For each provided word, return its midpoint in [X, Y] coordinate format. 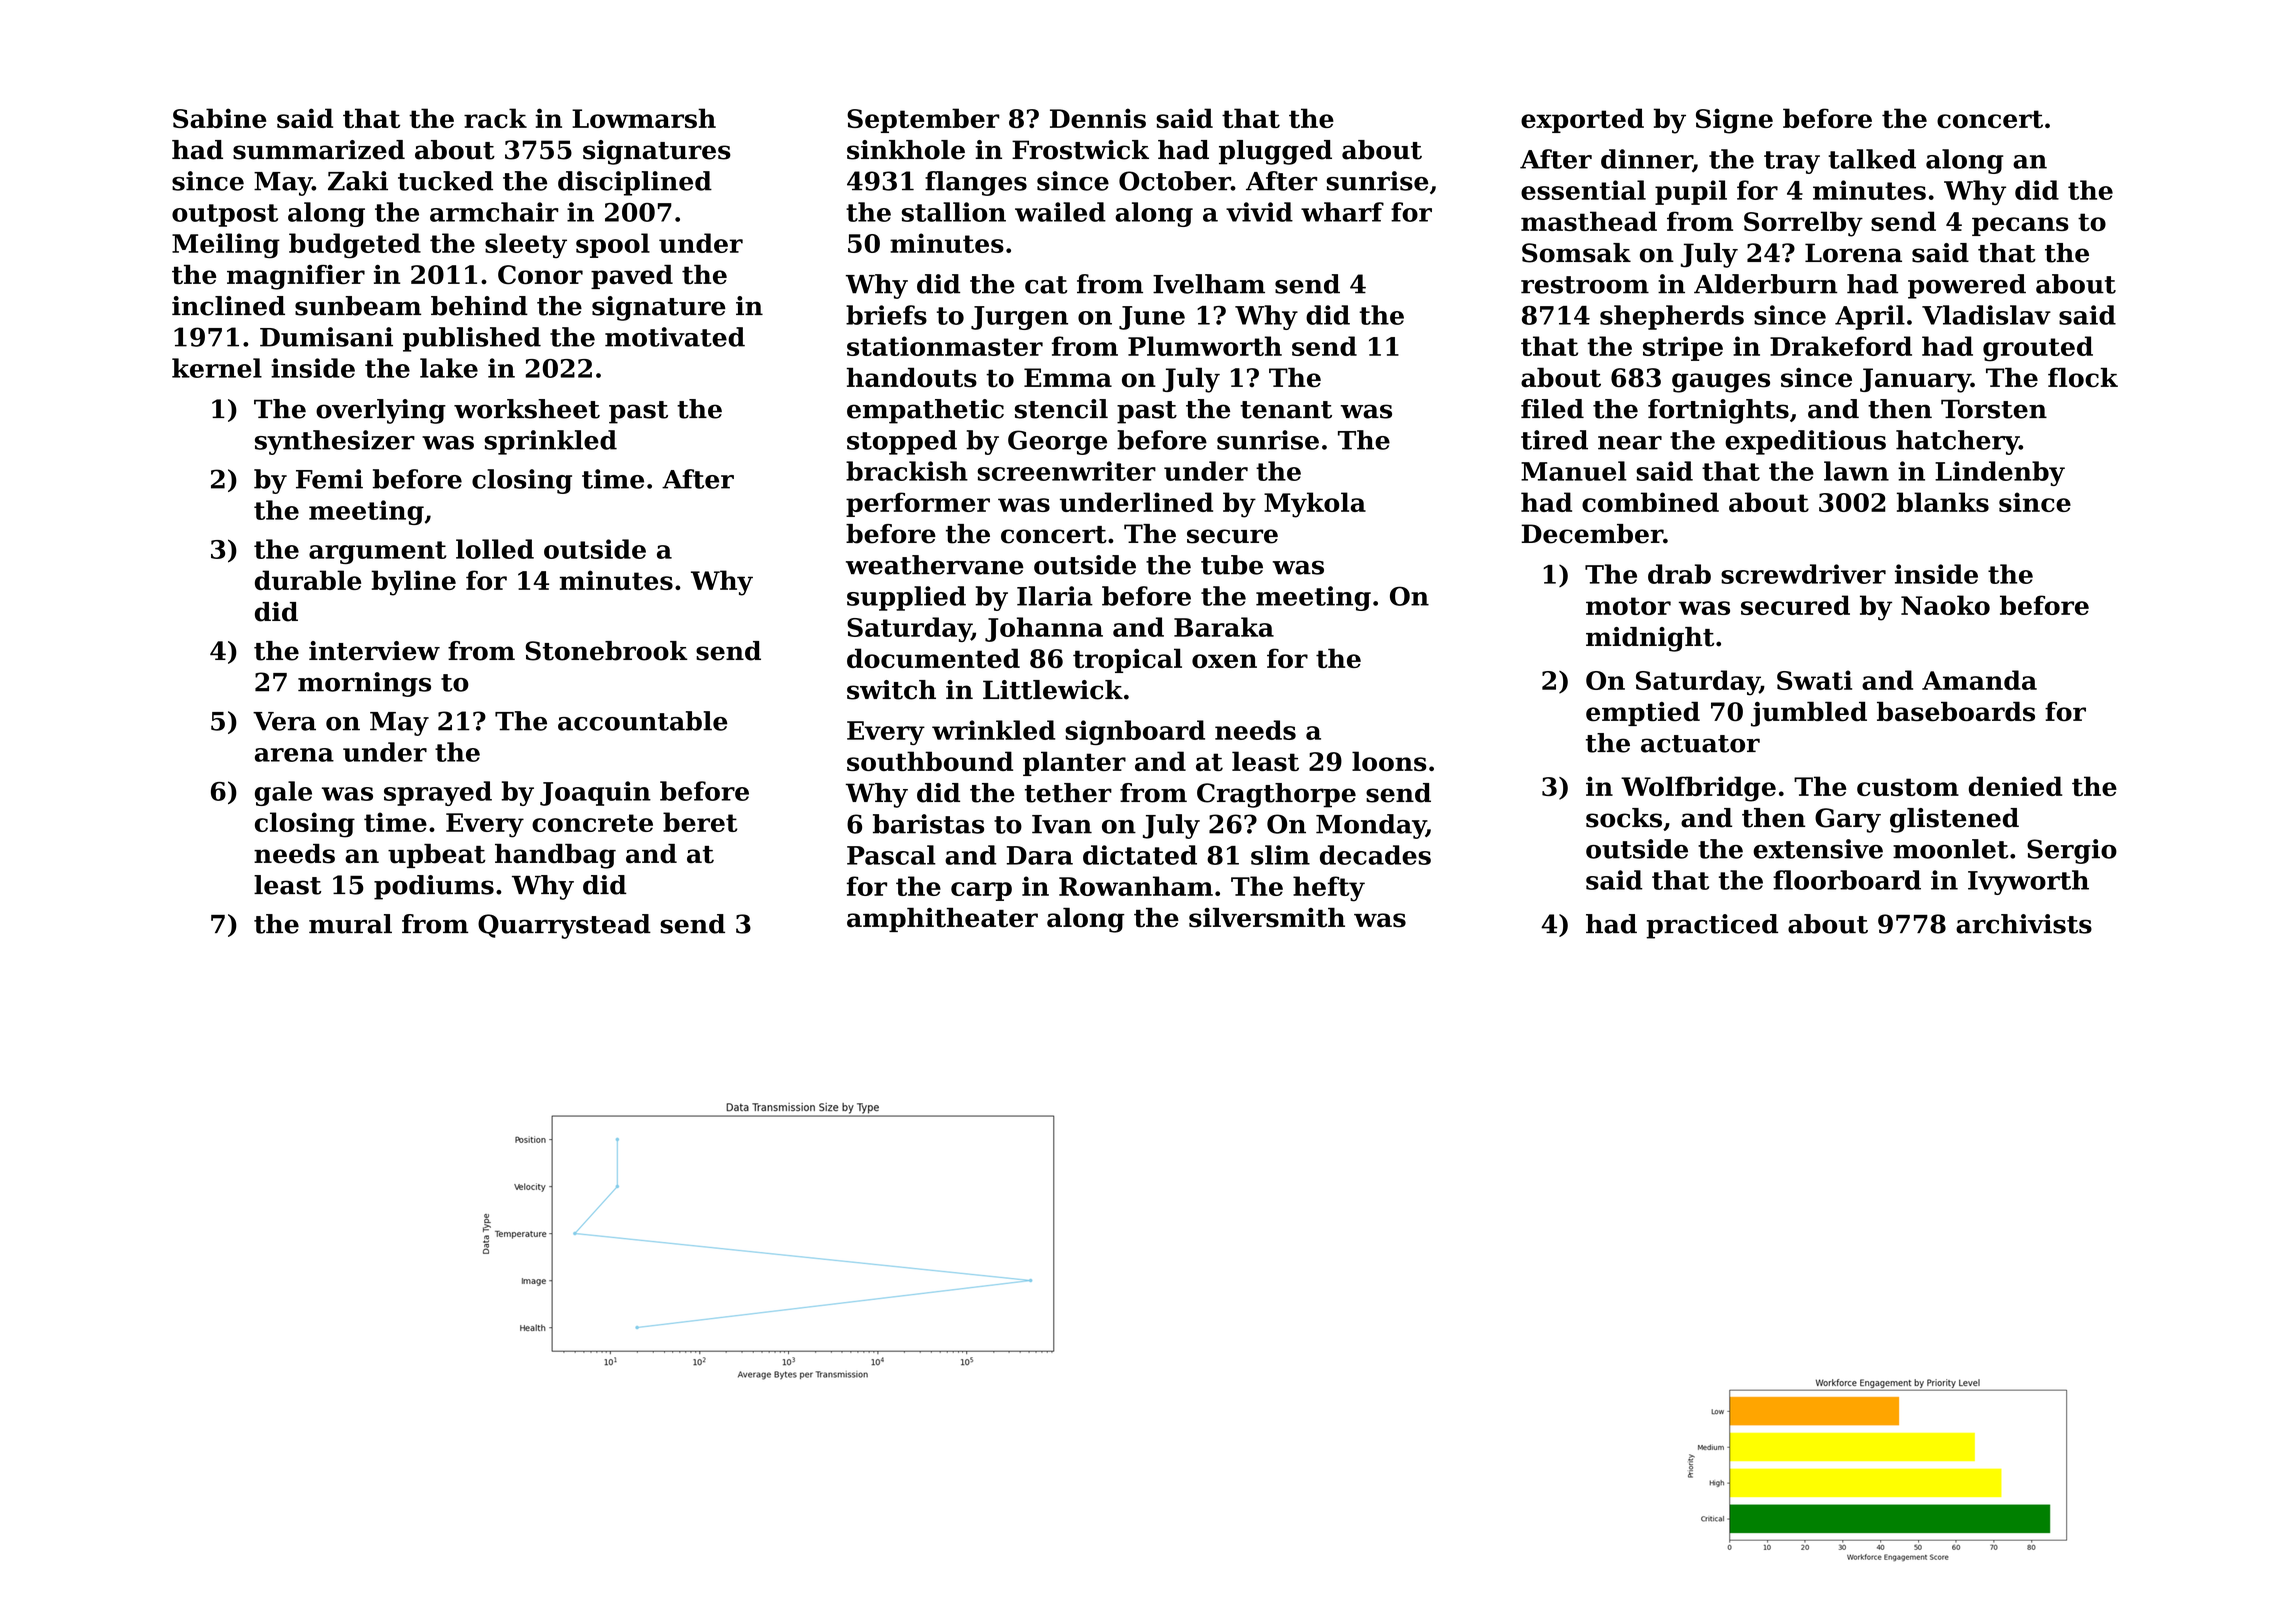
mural [350, 924]
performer [918, 504]
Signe [1734, 121]
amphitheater [942, 920]
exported [1582, 120]
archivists [2024, 924]
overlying [381, 411]
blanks [1943, 502]
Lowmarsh [644, 118]
